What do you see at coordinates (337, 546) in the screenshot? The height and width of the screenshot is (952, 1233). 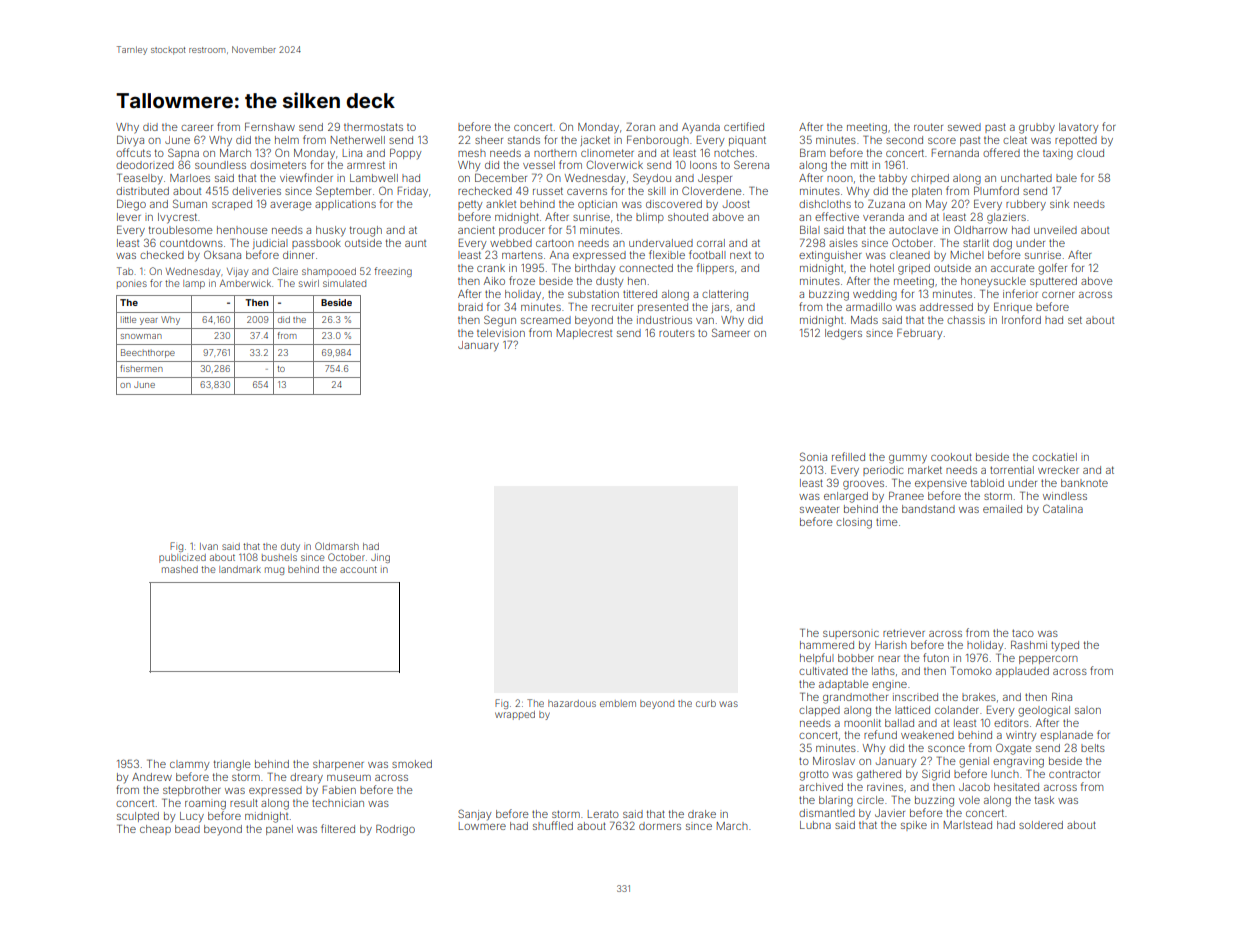 I see `Oldmarsh` at bounding box center [337, 546].
